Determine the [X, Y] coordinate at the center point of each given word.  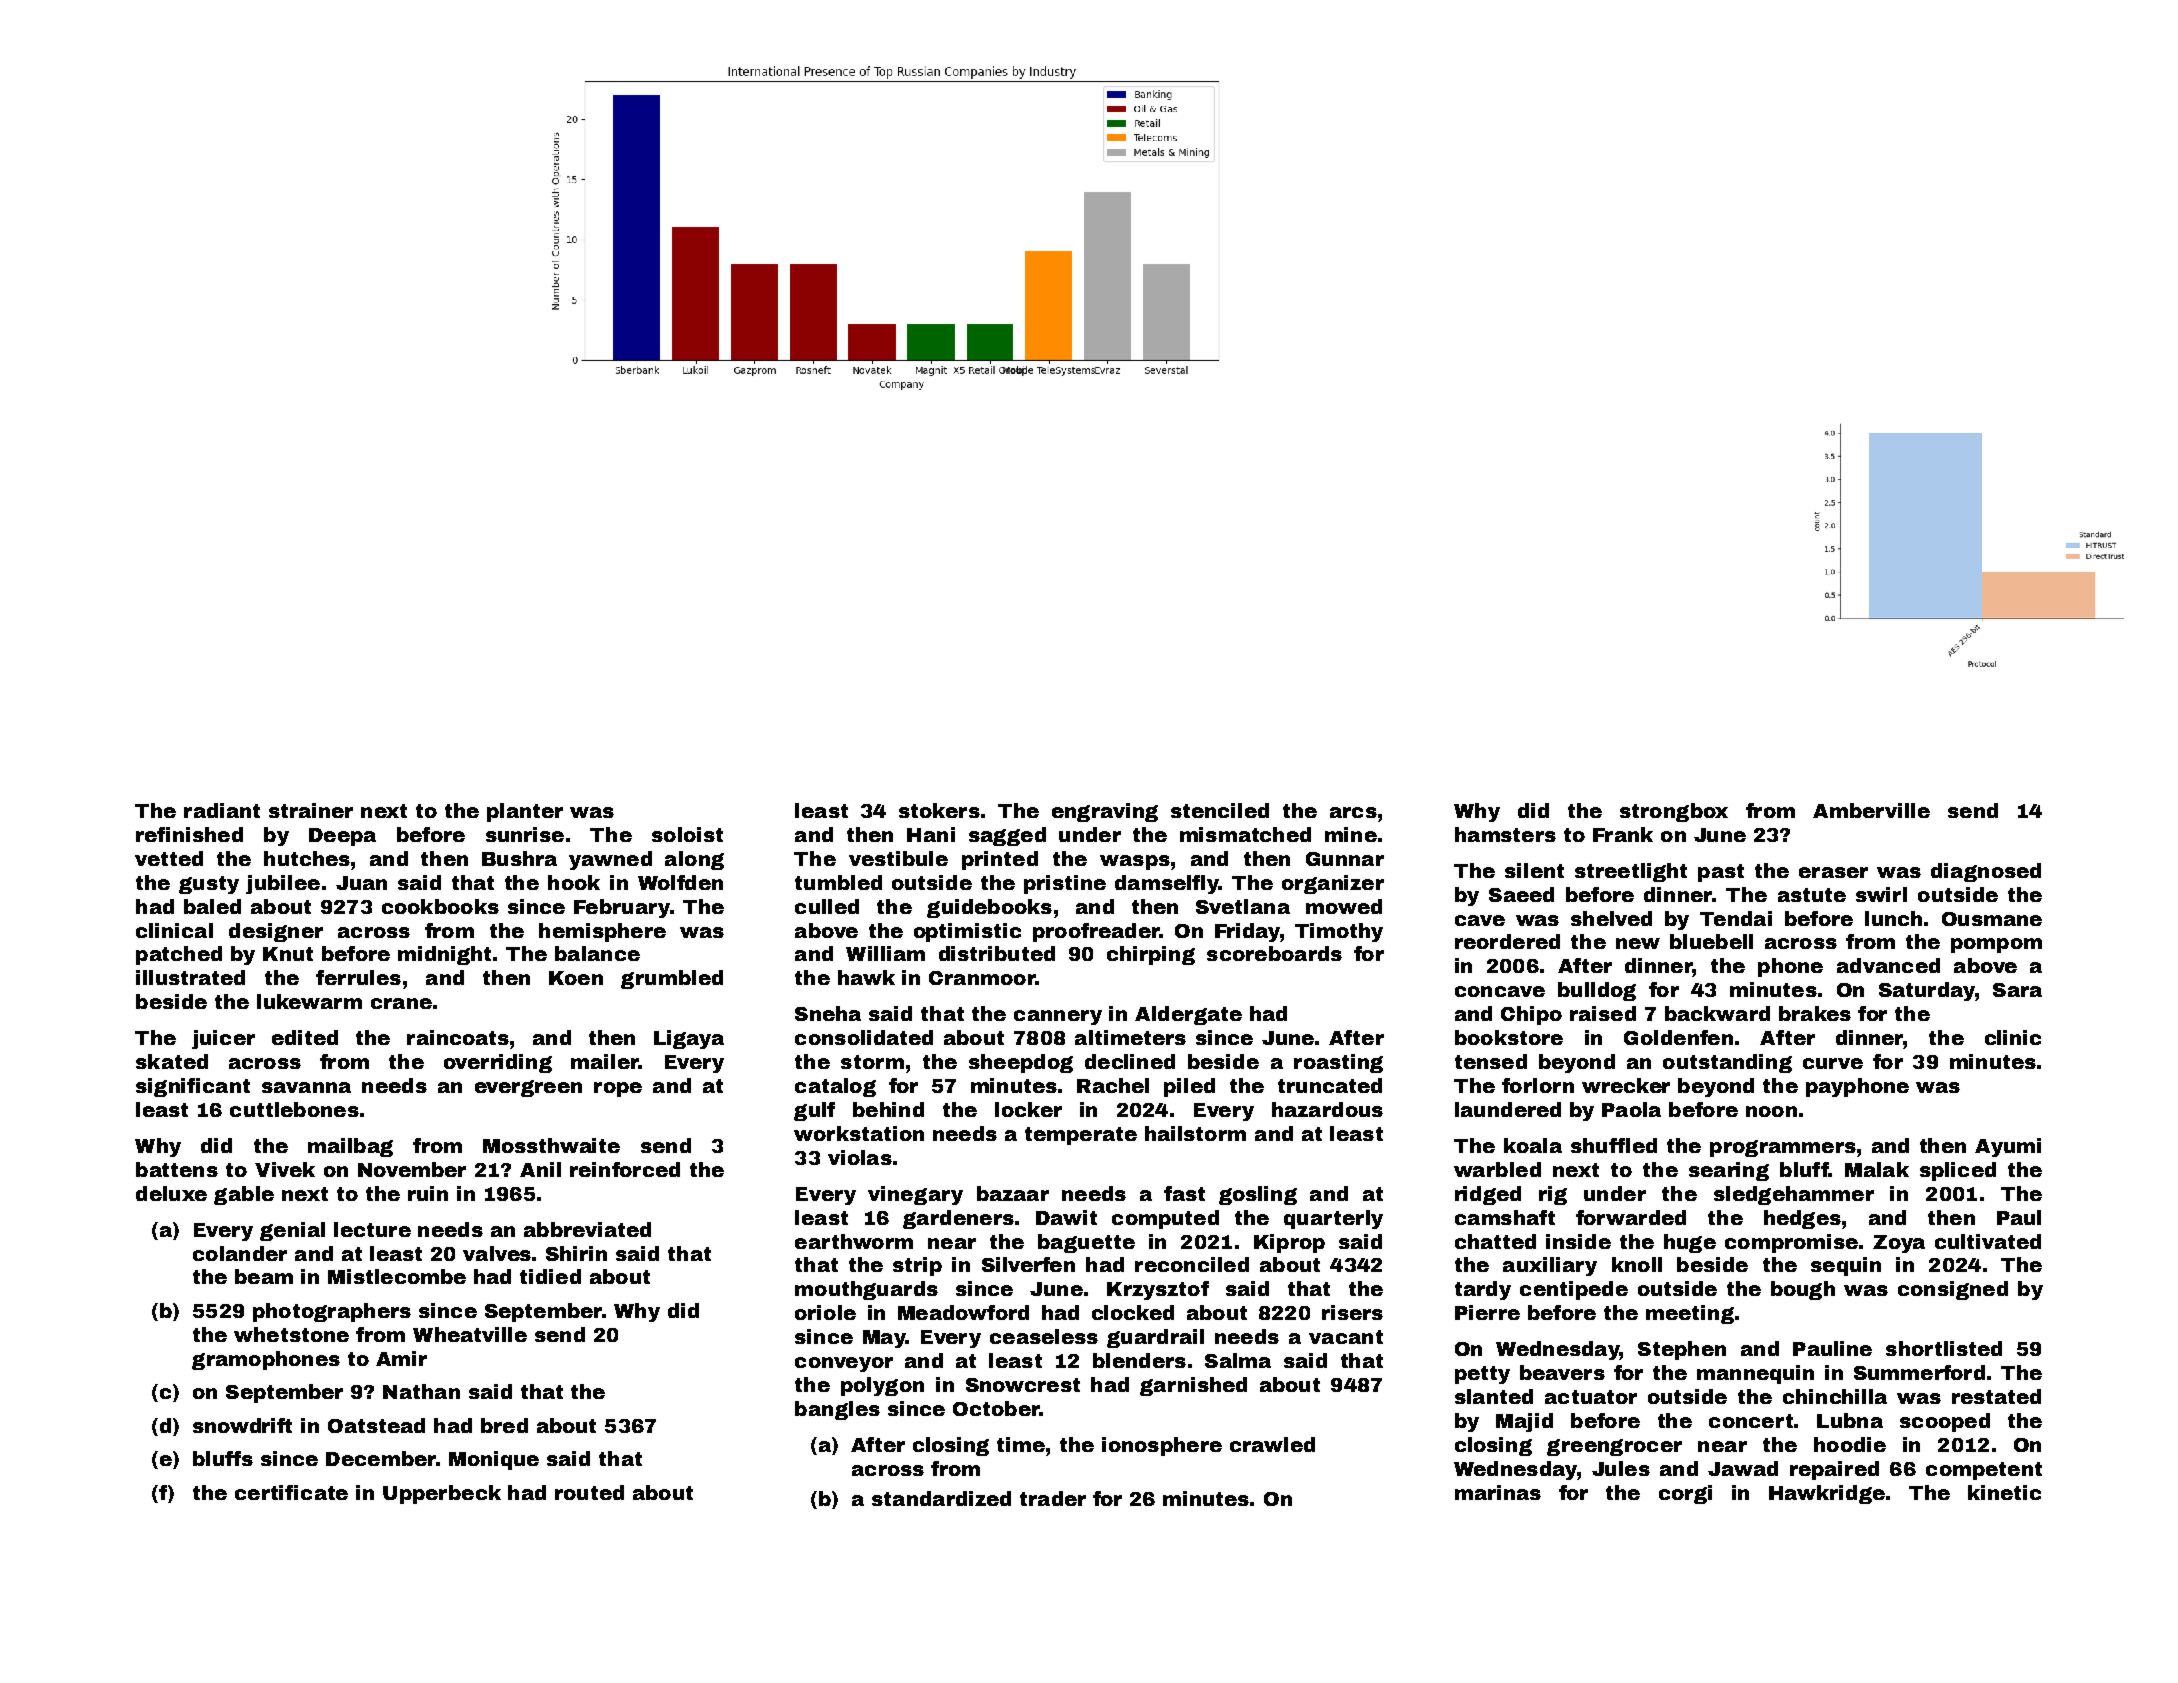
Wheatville [470, 1334]
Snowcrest [1023, 1385]
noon [1771, 1111]
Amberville [1871, 810]
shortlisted [1944, 1348]
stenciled [1220, 810]
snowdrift [242, 1425]
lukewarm [309, 1001]
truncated [1330, 1085]
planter [525, 812]
